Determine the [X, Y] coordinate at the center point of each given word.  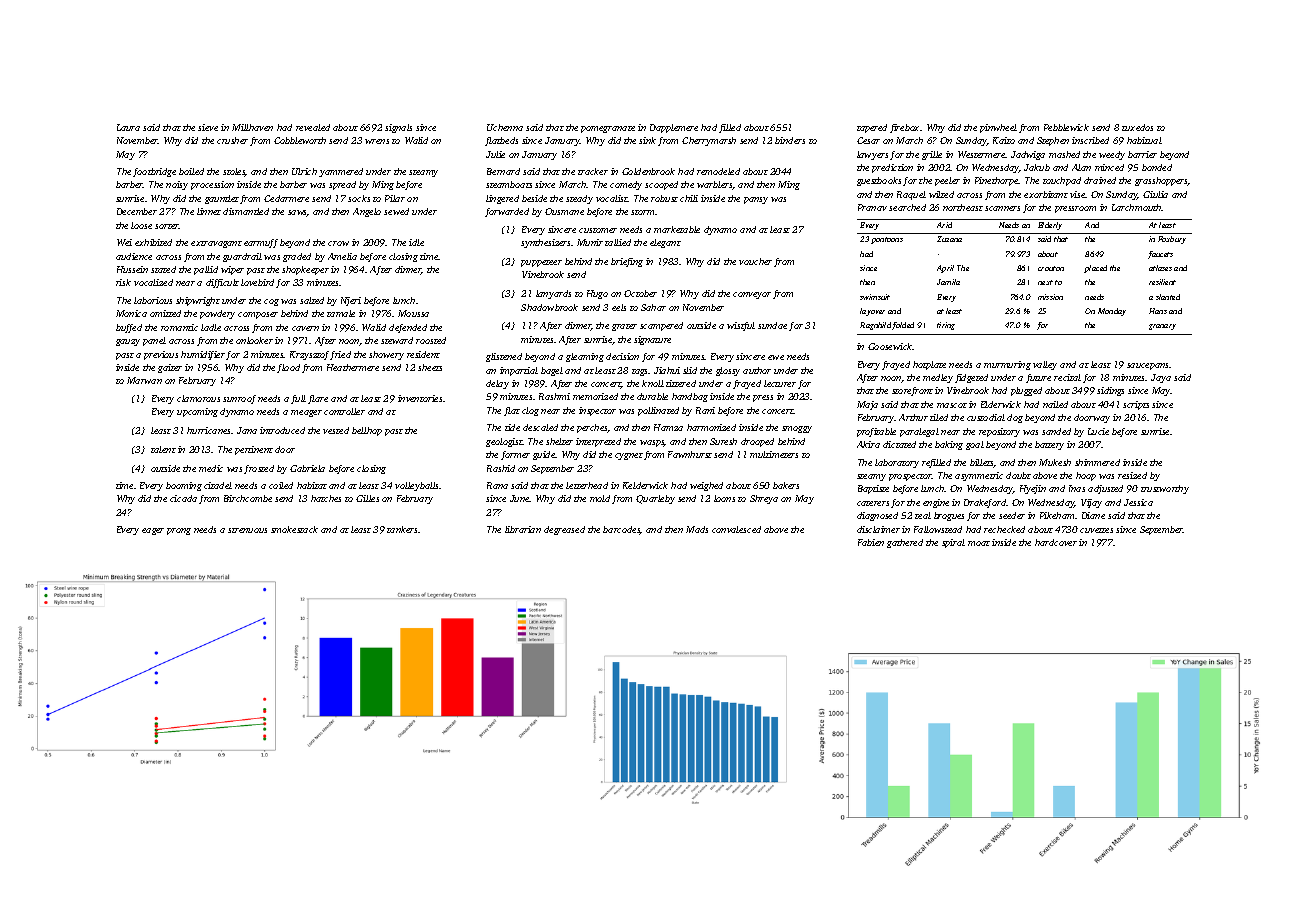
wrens [377, 141]
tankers [402, 529]
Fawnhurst [690, 454]
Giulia [1155, 194]
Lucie [1098, 431]
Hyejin [1033, 489]
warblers [715, 185]
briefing [627, 262]
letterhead [587, 485]
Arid [944, 225]
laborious [153, 300]
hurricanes [209, 430]
